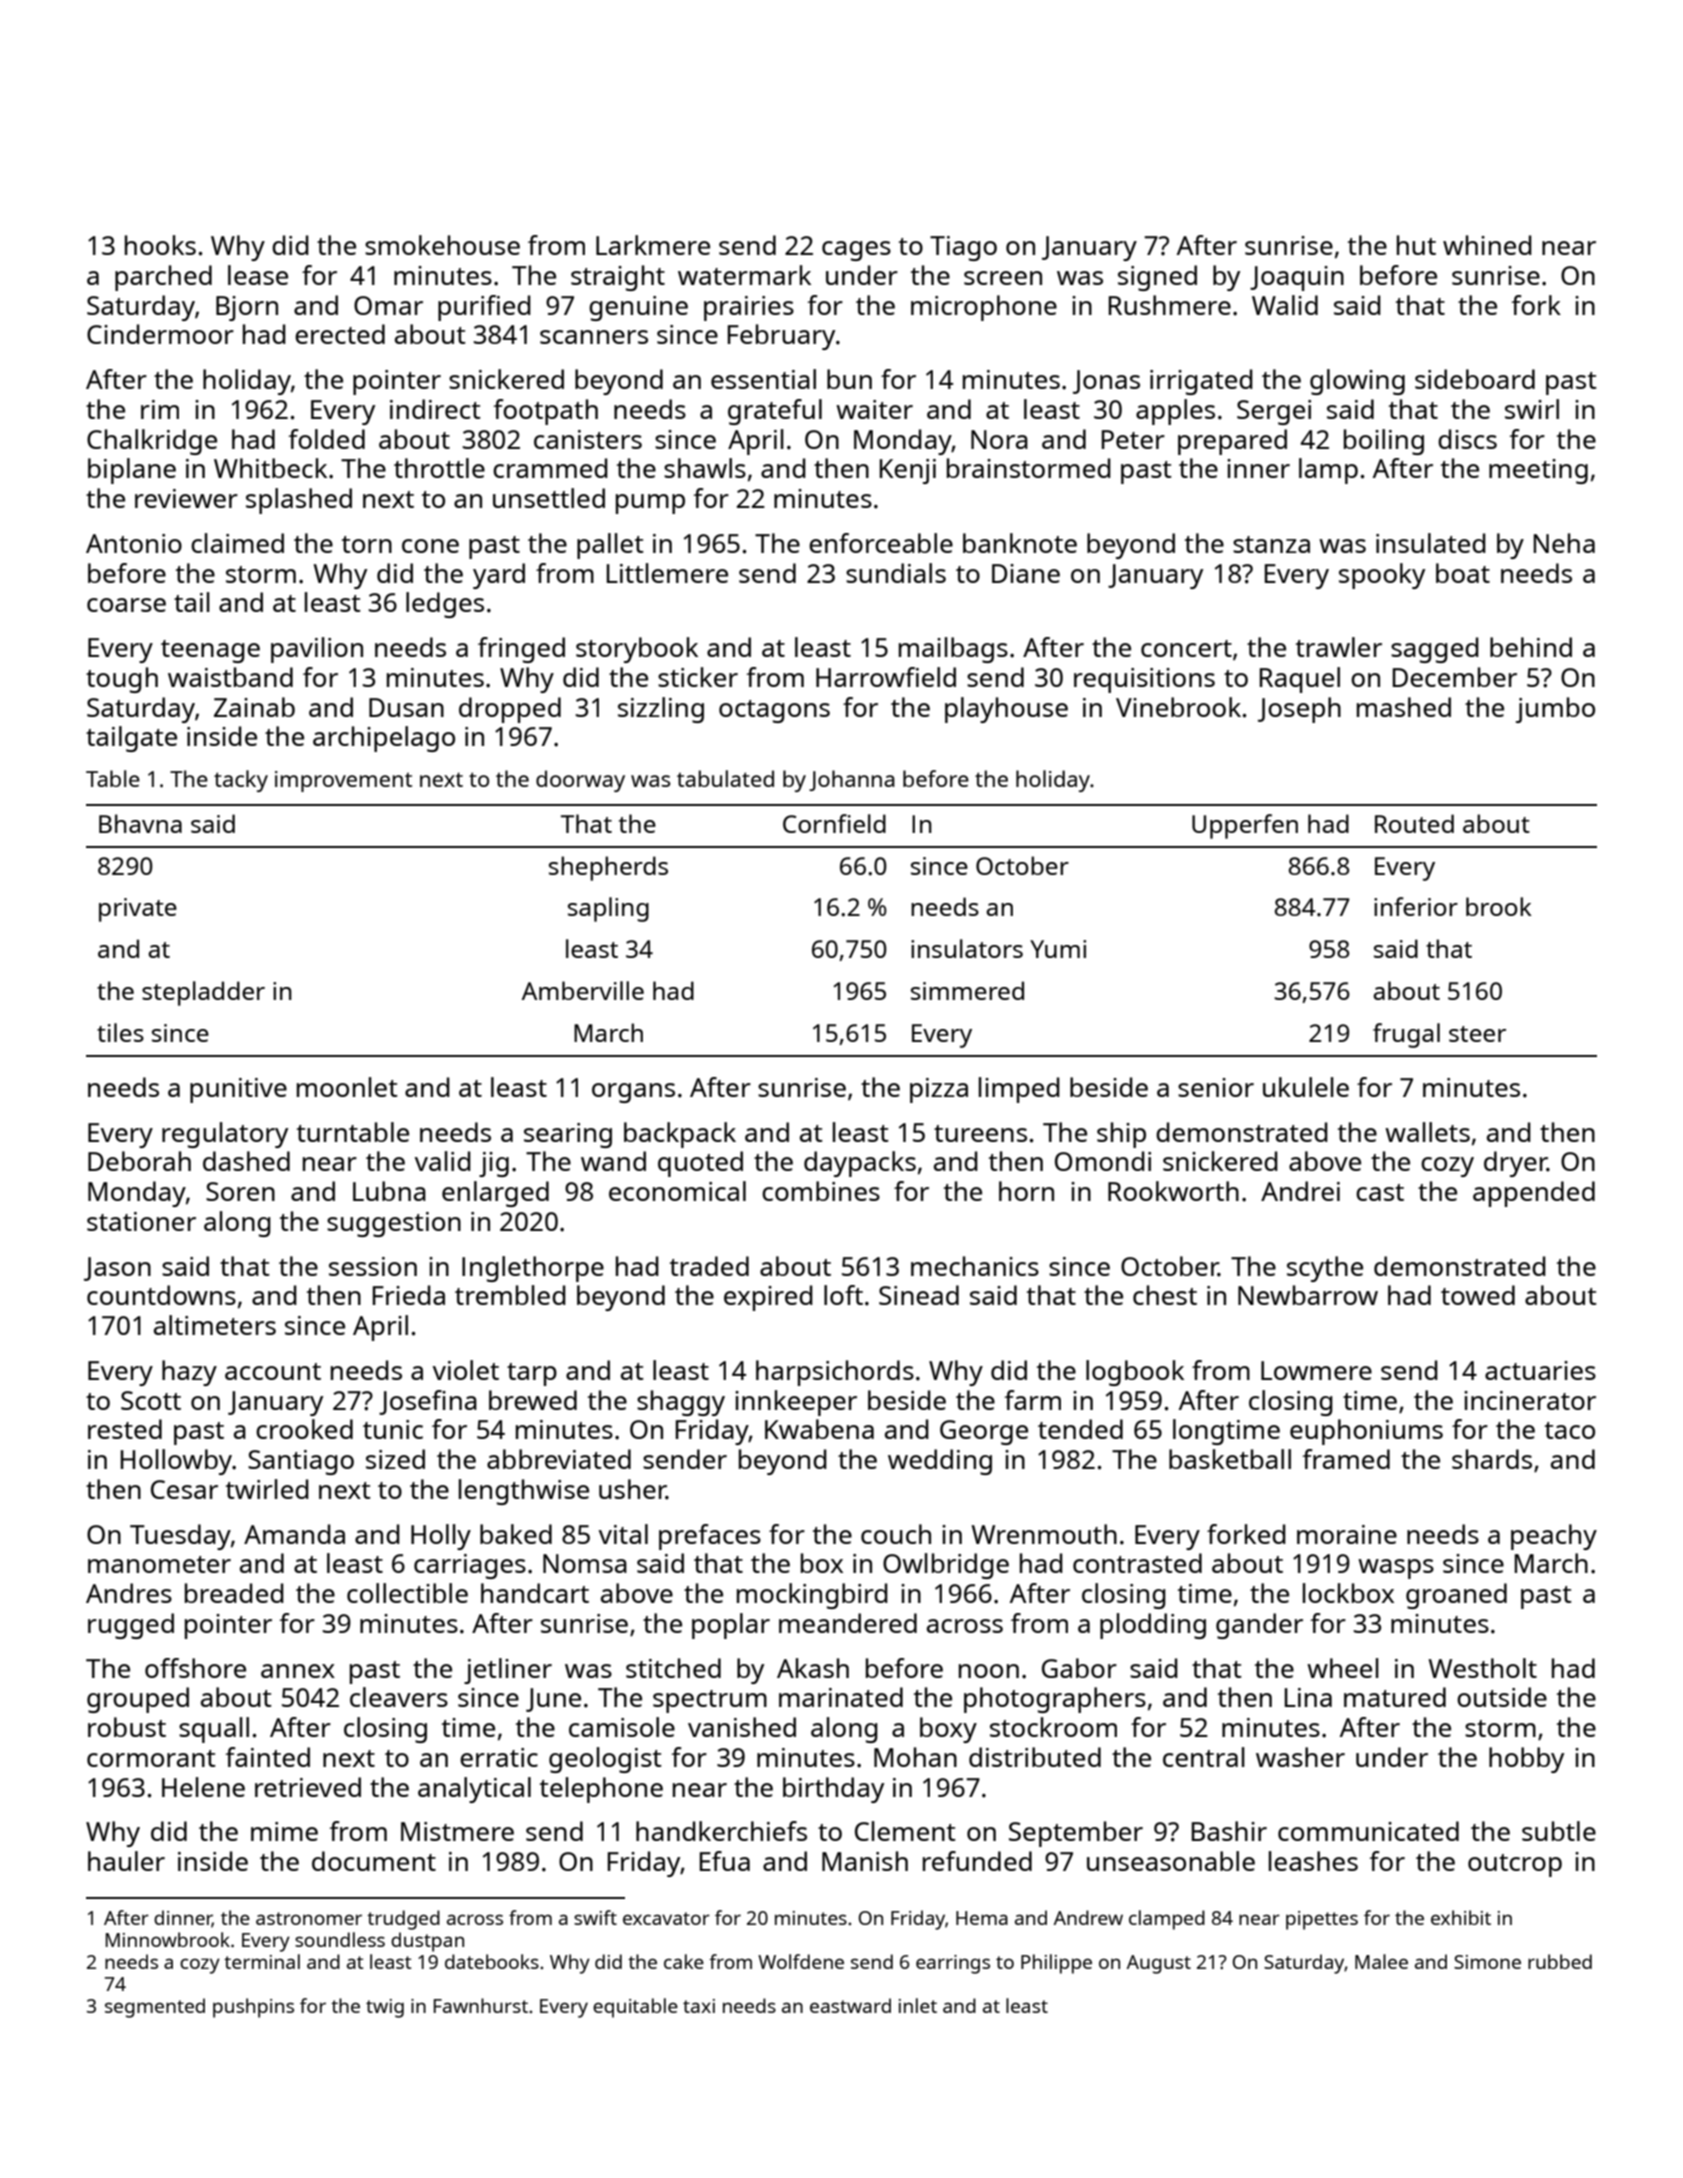 This page has height=2178, width=1683. I want to click on smokehouse, so click(442, 245).
